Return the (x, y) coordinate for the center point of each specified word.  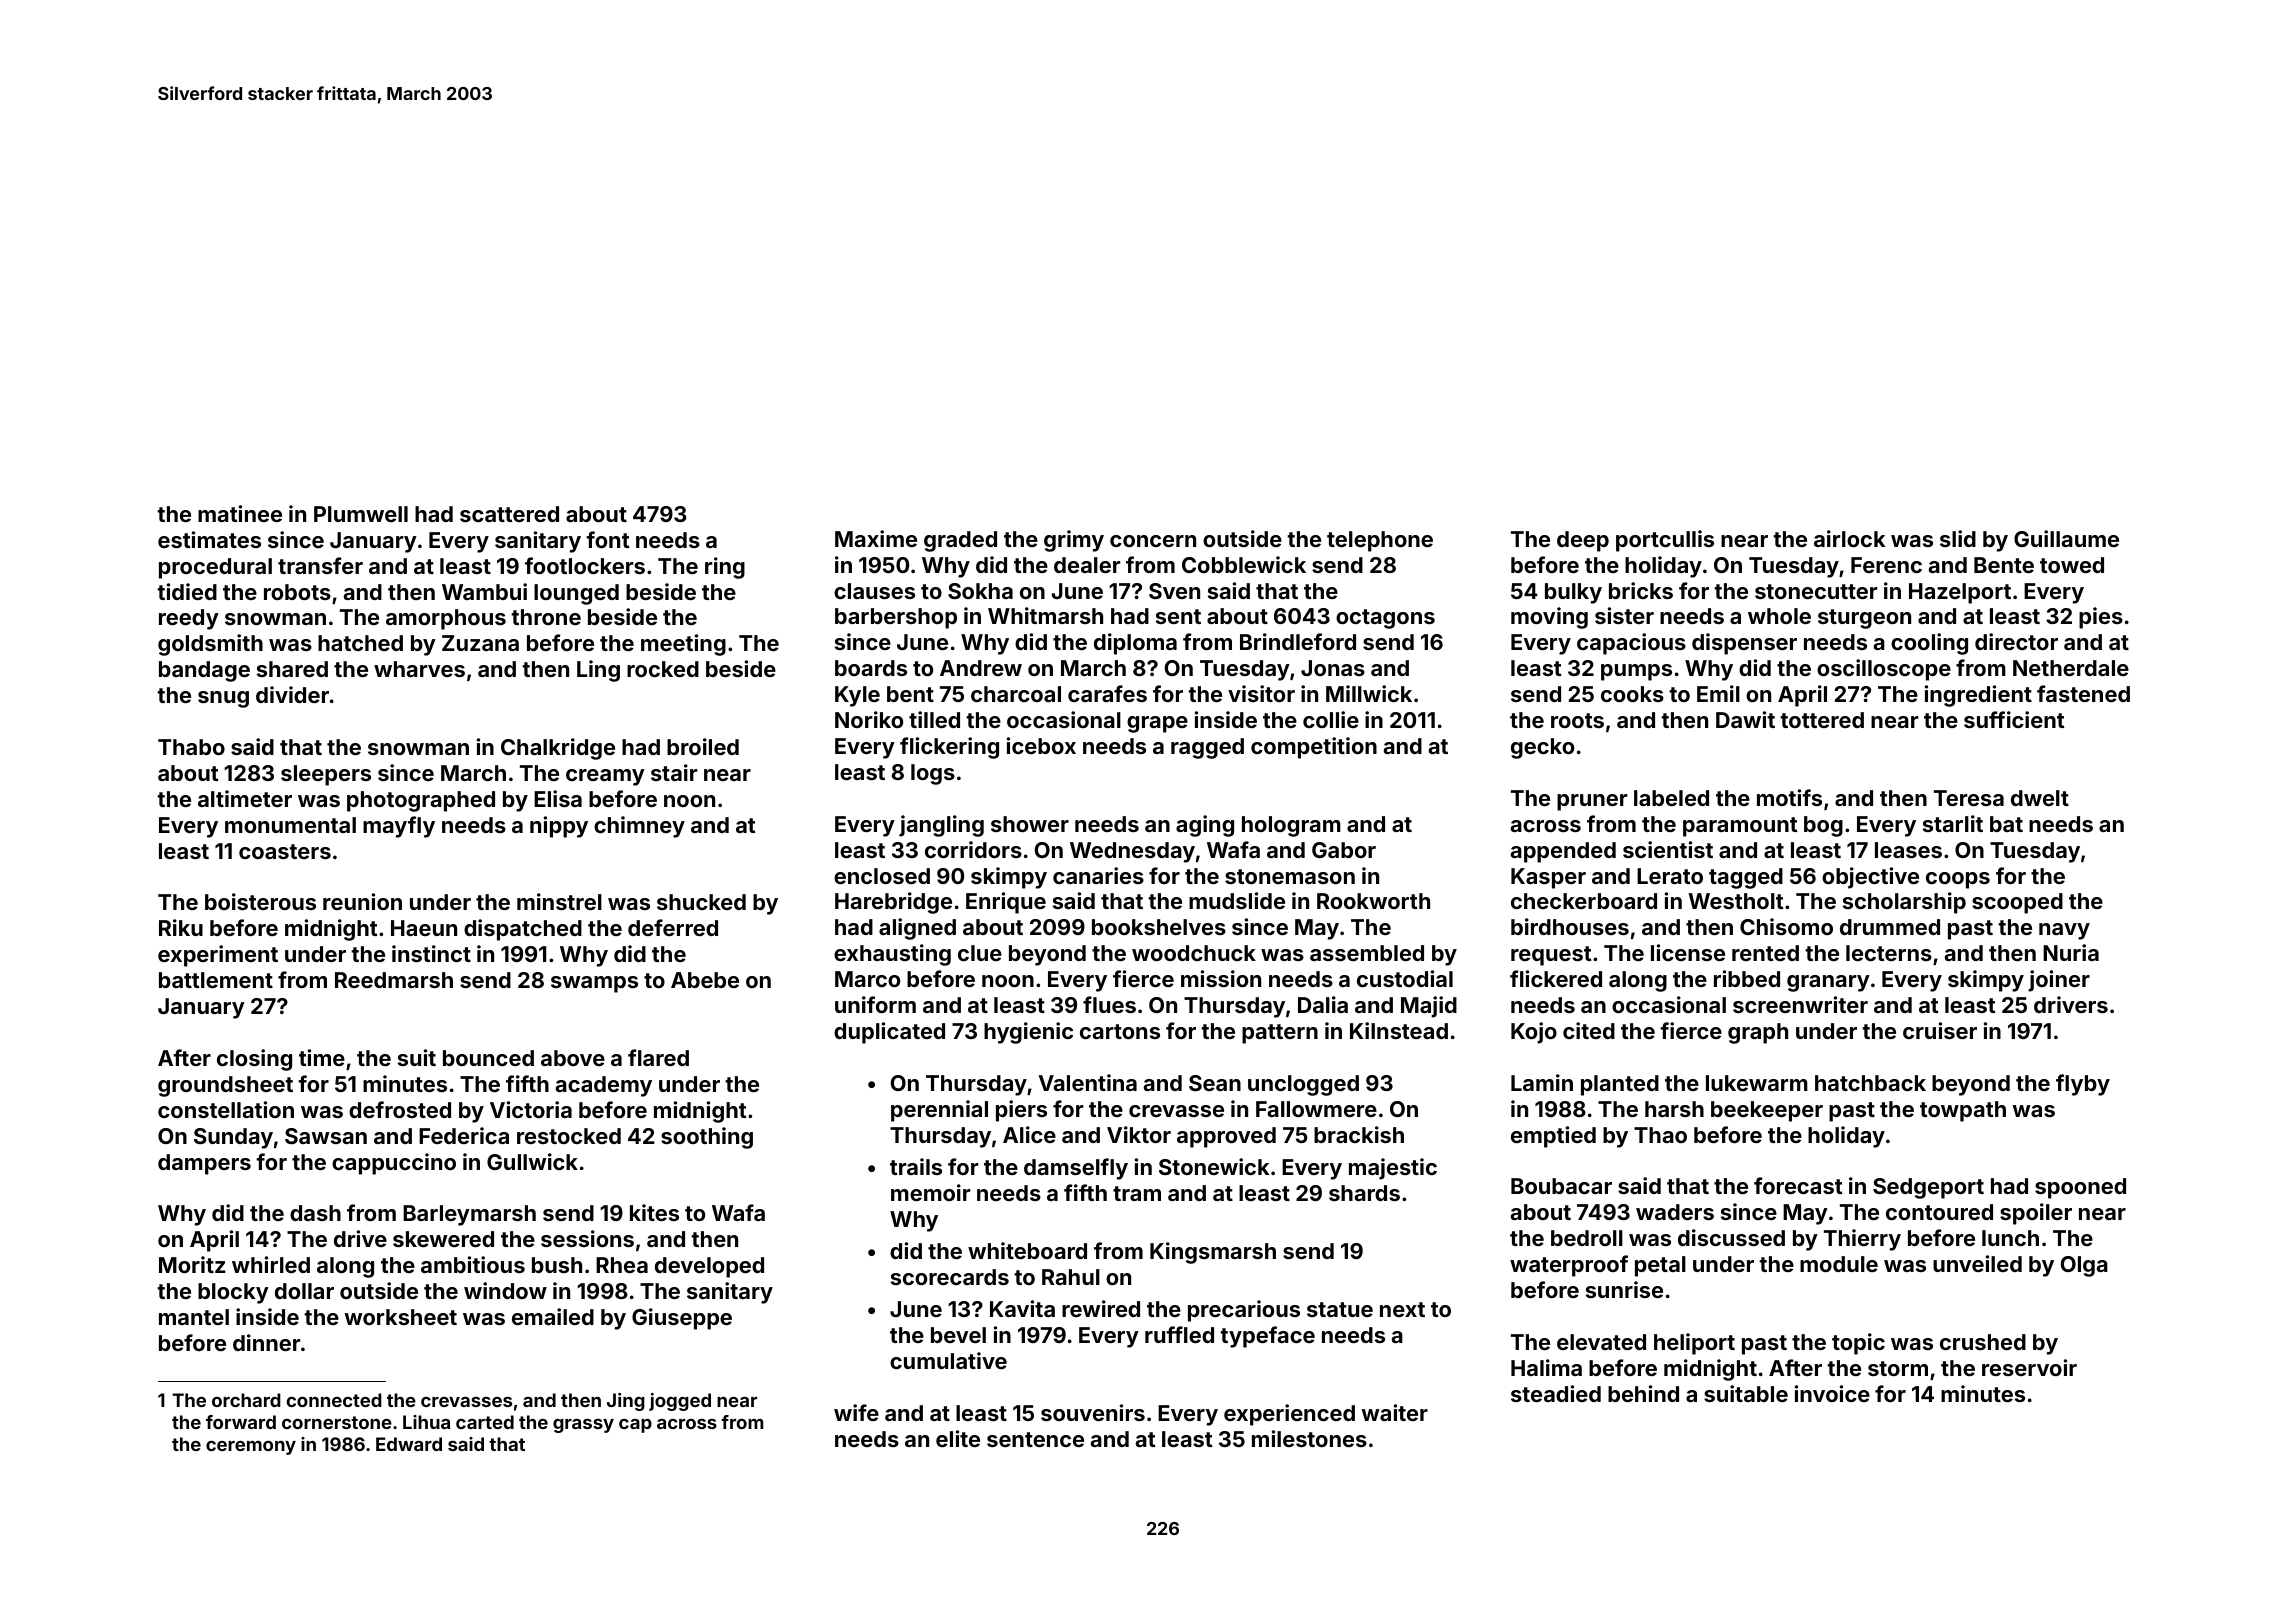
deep (1583, 541)
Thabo (191, 747)
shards (1364, 1193)
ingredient (1978, 696)
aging (1205, 826)
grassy (583, 1426)
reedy (189, 619)
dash (315, 1213)
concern (1153, 541)
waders (1675, 1212)
